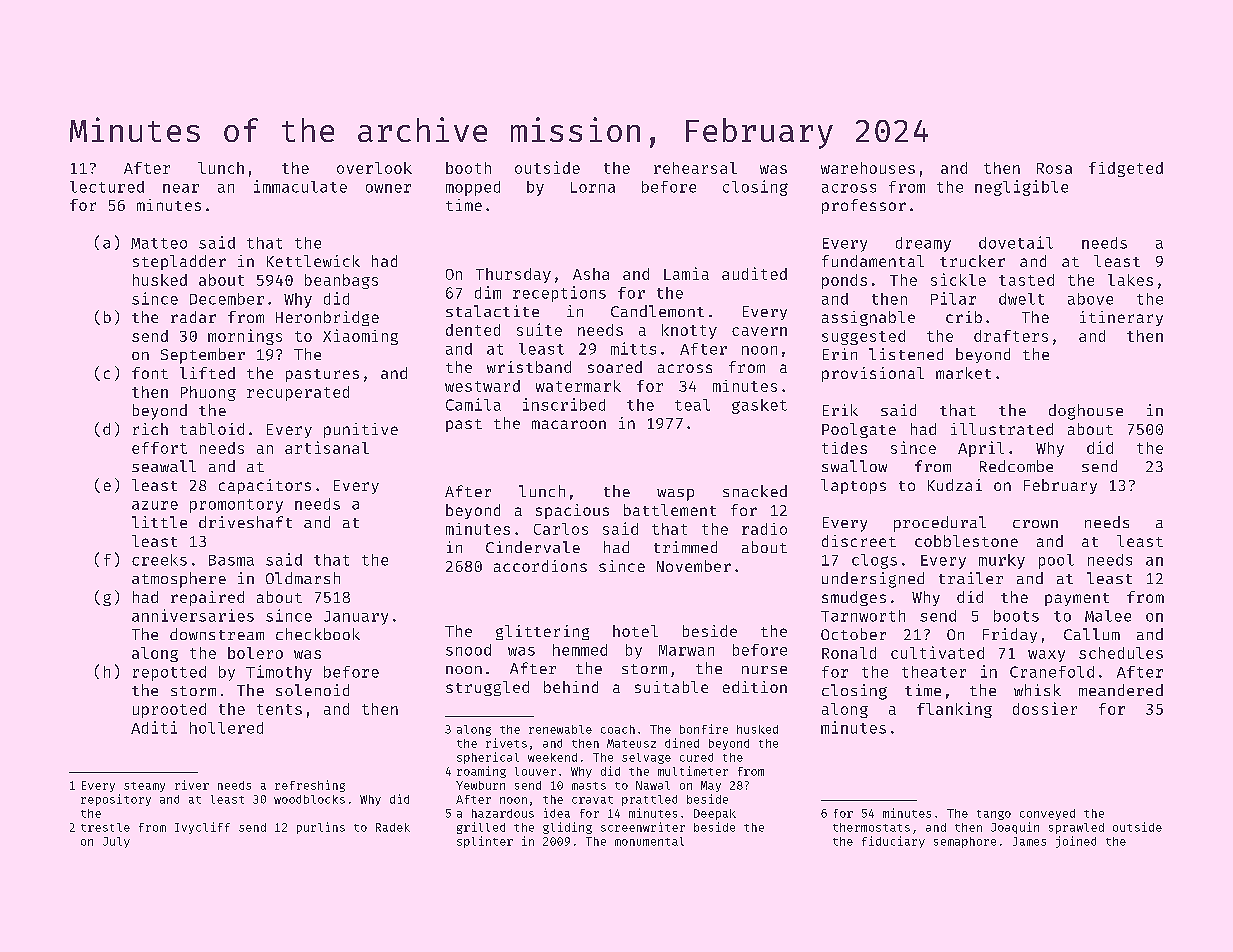  Describe the element at coordinates (327, 447) in the screenshot. I see `artisanal` at that location.
